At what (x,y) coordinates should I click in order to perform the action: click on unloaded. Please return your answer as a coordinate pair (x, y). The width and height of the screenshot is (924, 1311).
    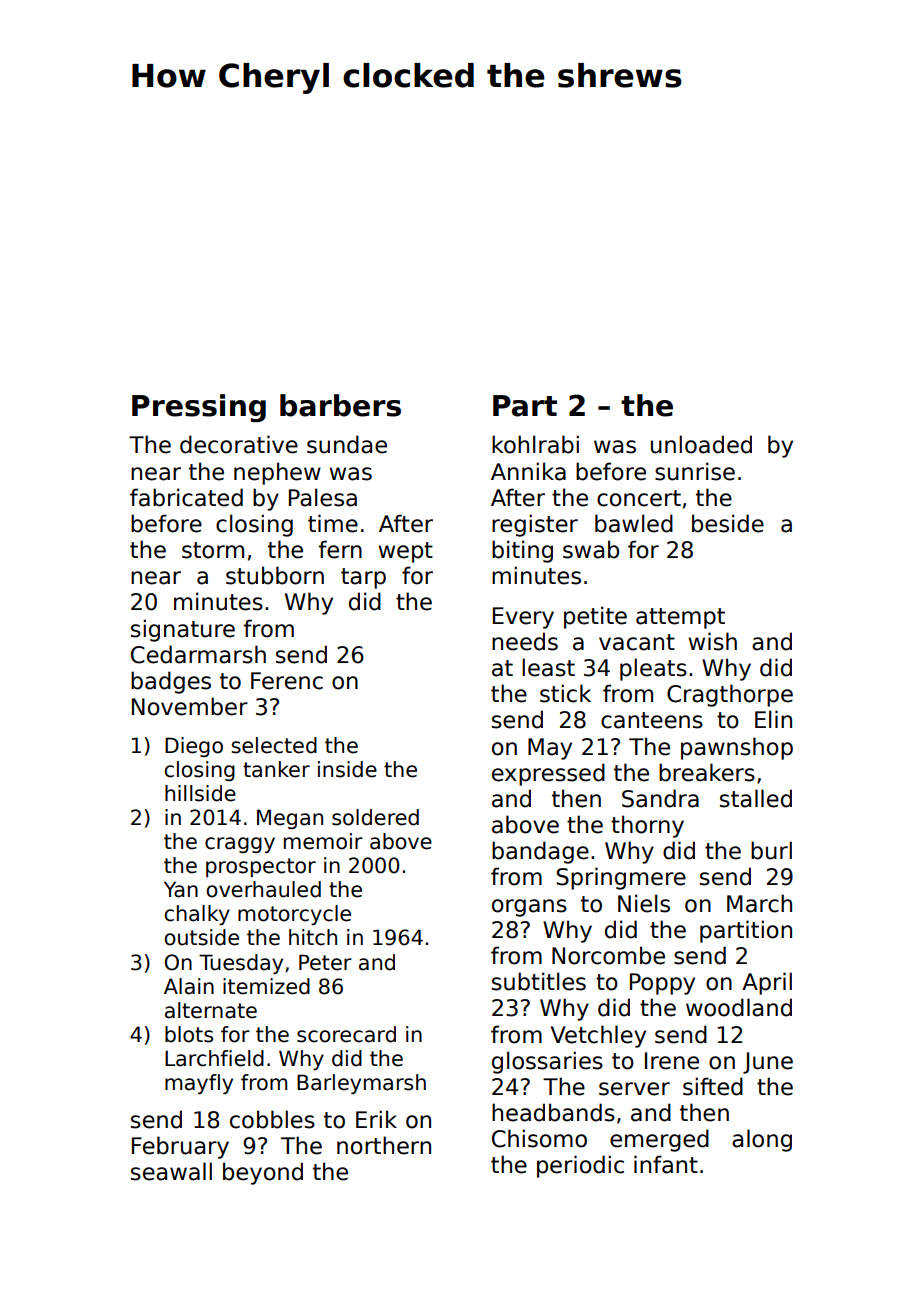
    Looking at the image, I should click on (701, 444).
